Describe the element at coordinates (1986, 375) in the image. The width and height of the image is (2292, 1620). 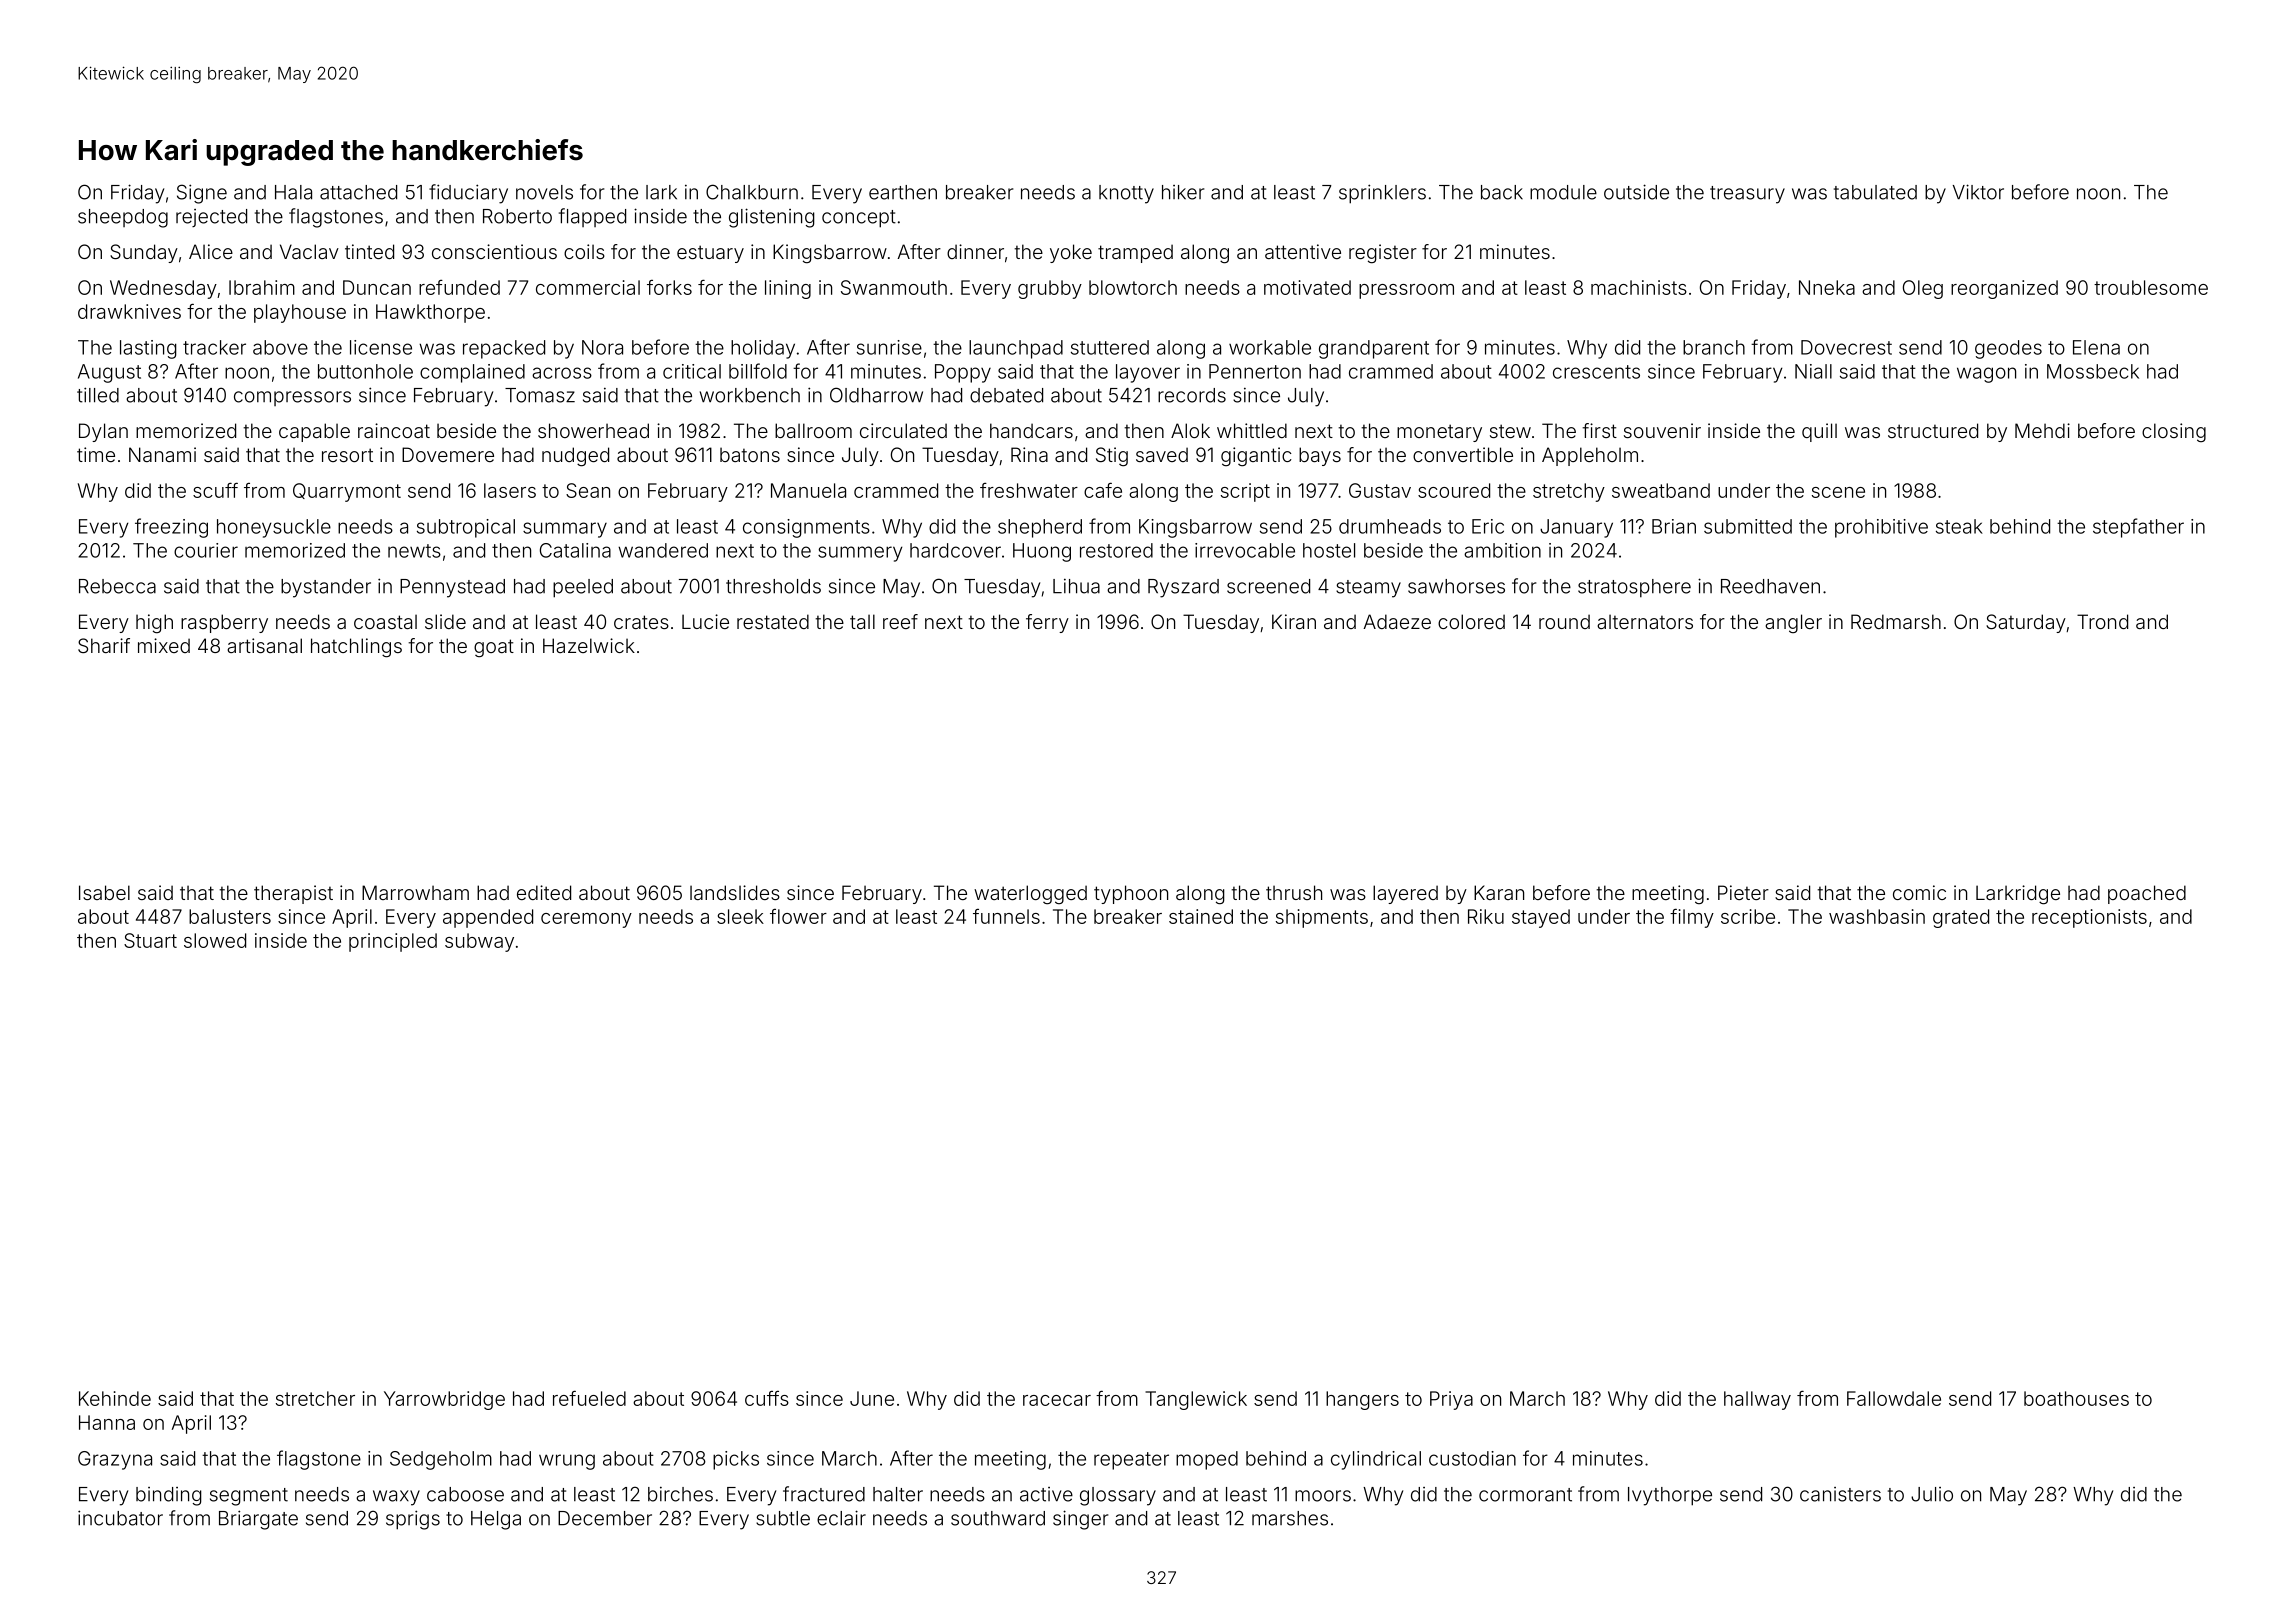
I see `wagon` at that location.
